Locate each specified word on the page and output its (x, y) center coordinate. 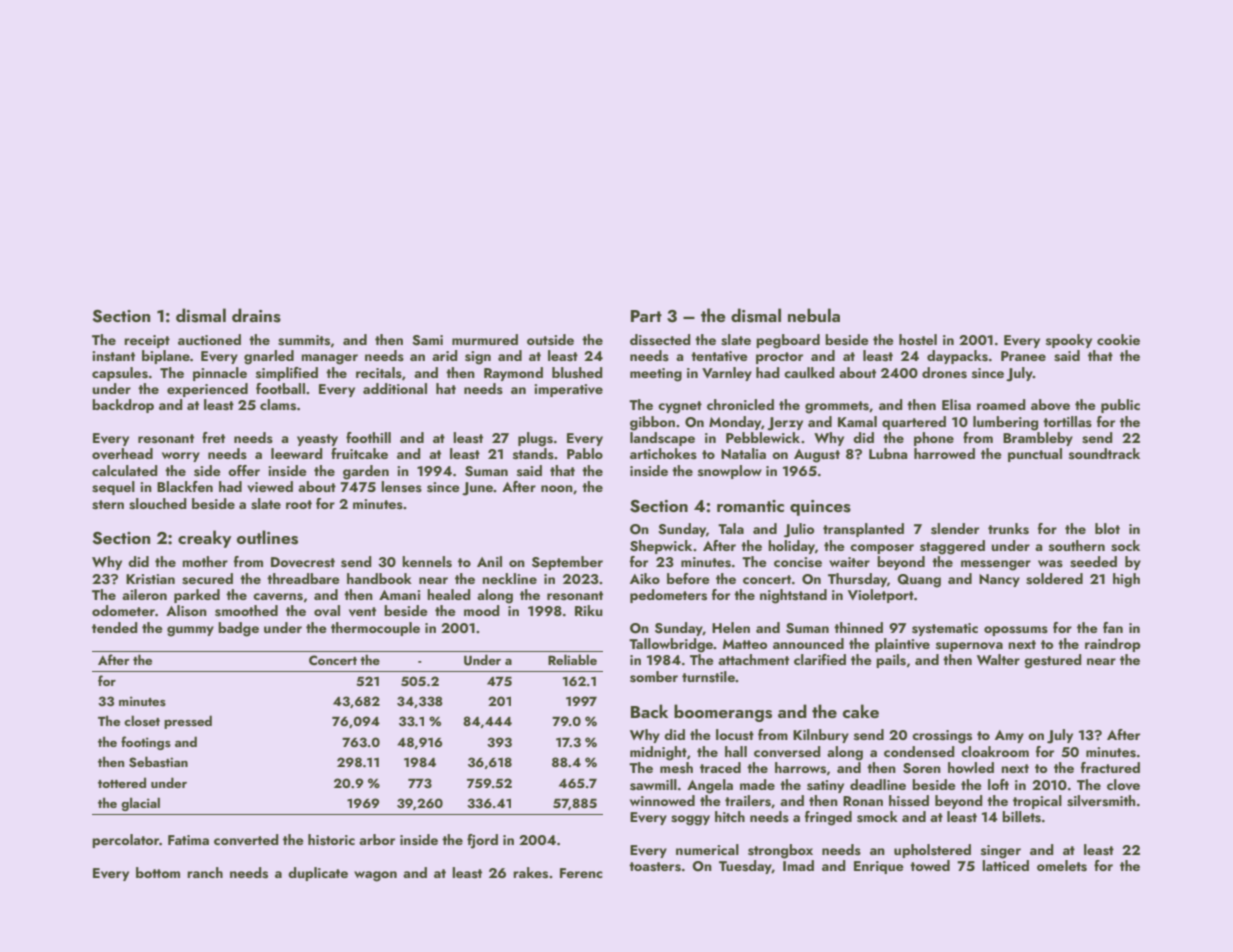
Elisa (956, 405)
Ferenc (581, 873)
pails (891, 661)
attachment (753, 659)
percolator (126, 841)
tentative (719, 356)
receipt (147, 341)
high (1126, 580)
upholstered (932, 851)
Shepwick (661, 547)
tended (115, 627)
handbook (379, 578)
